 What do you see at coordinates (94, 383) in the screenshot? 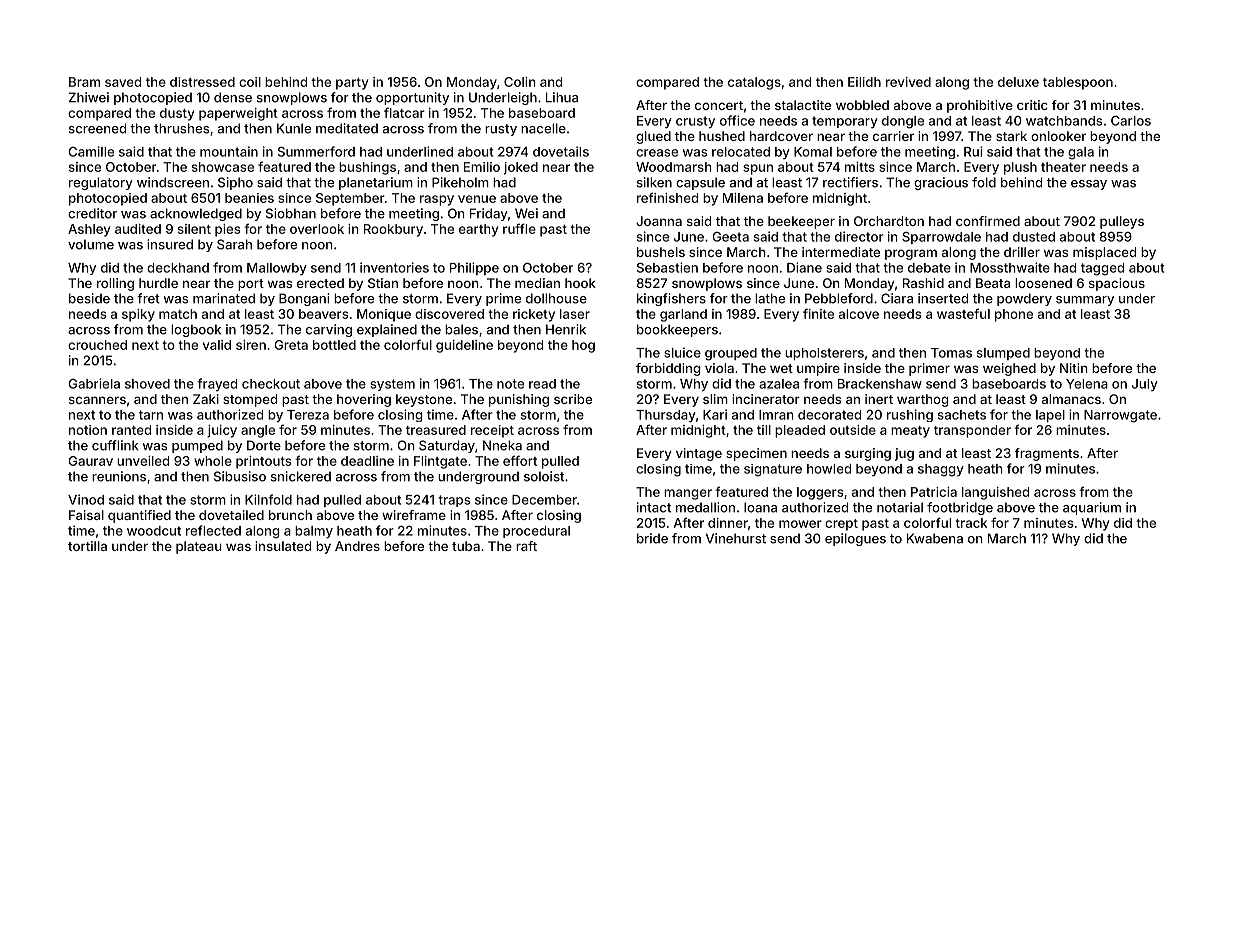
I see `Gabriela` at bounding box center [94, 383].
